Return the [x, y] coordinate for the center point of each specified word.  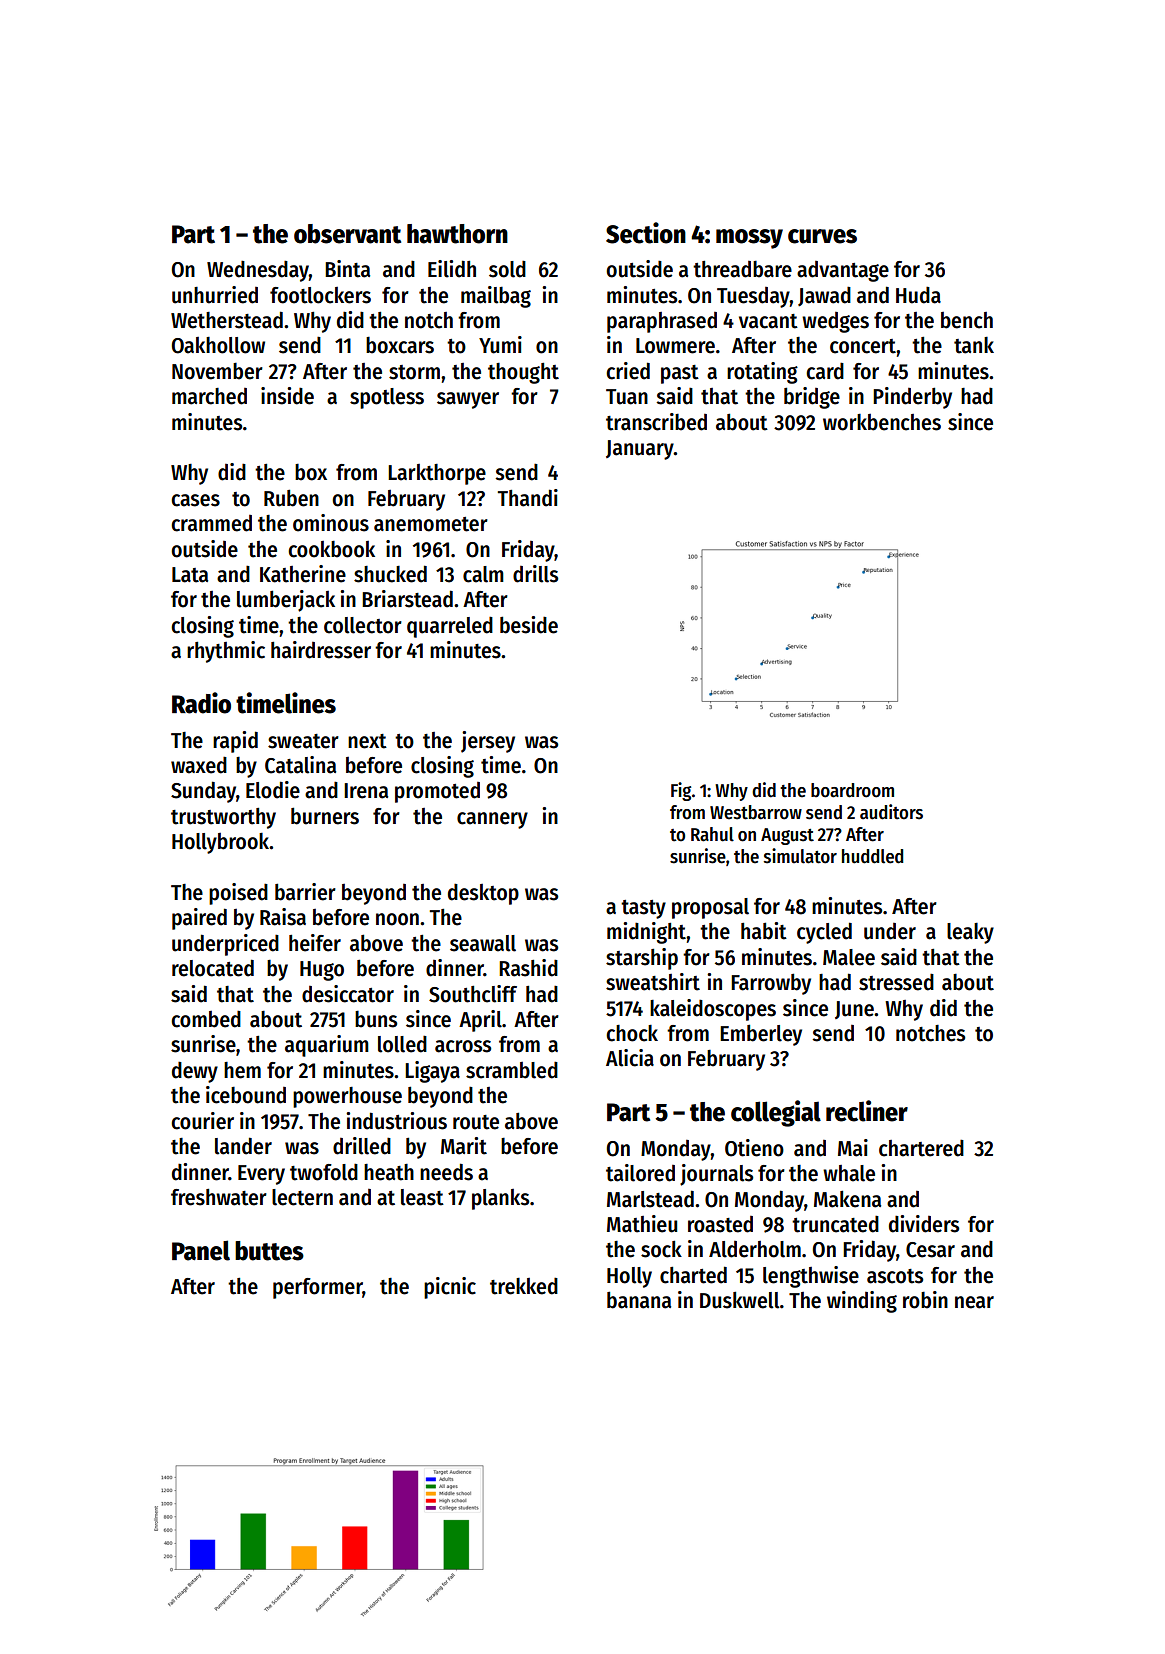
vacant [768, 321]
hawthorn [457, 234]
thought [523, 373]
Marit [464, 1146]
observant [347, 234]
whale [849, 1173]
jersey [488, 742]
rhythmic [226, 652]
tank [974, 345]
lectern [302, 1197]
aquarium [327, 1046]
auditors [891, 812]
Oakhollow [218, 345]
